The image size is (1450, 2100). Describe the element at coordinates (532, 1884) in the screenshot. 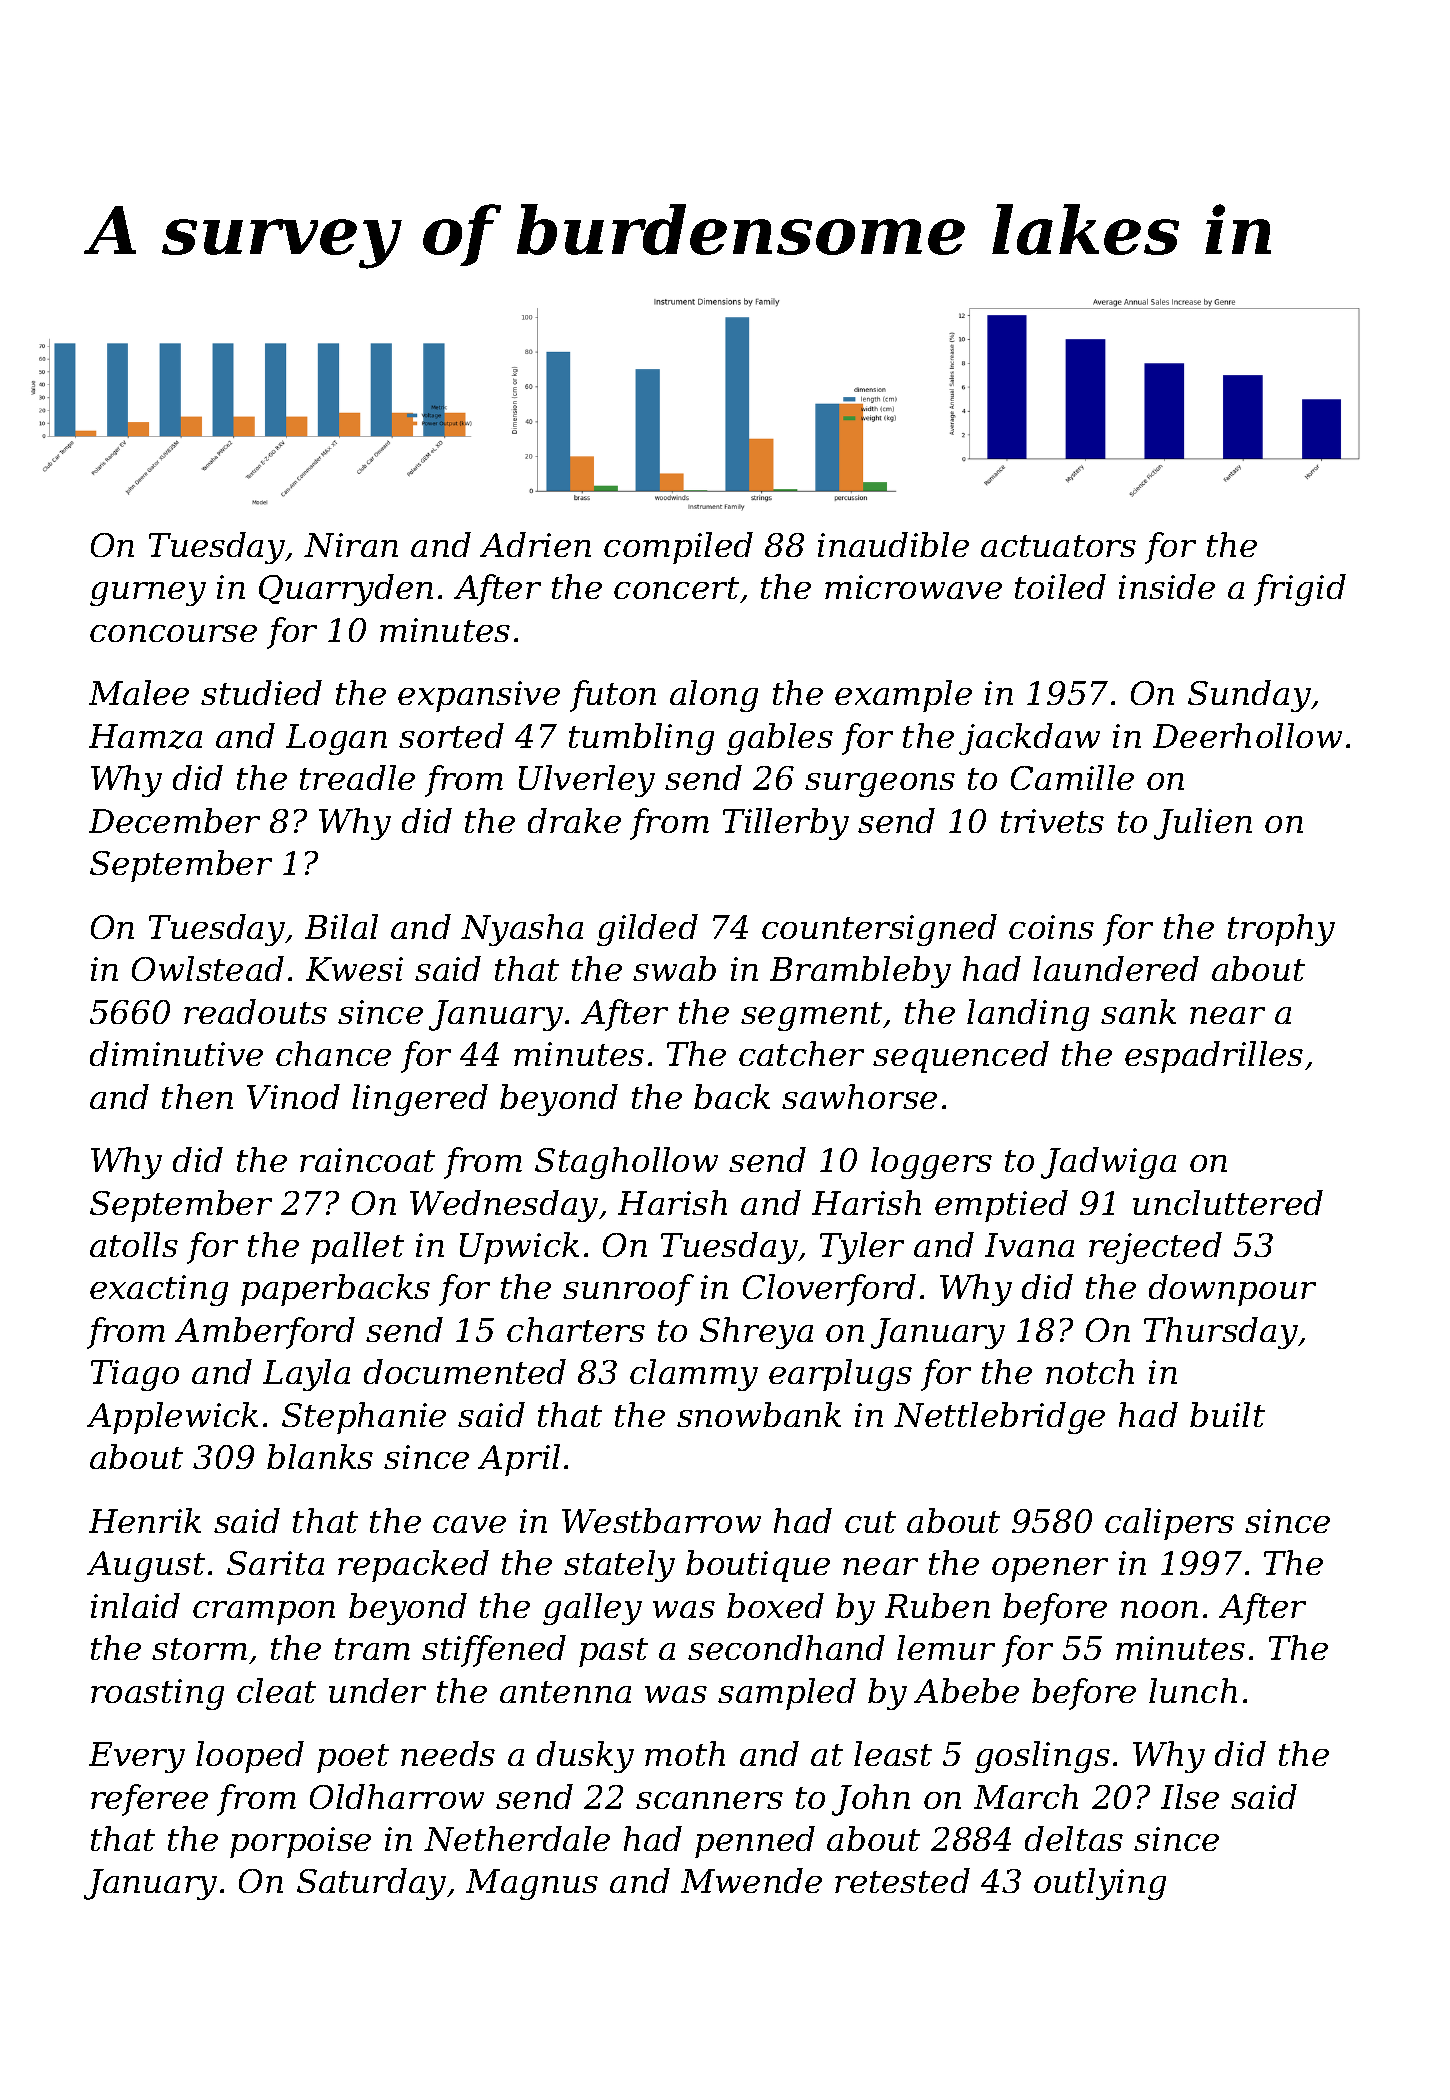

I see `Magnus` at that location.
